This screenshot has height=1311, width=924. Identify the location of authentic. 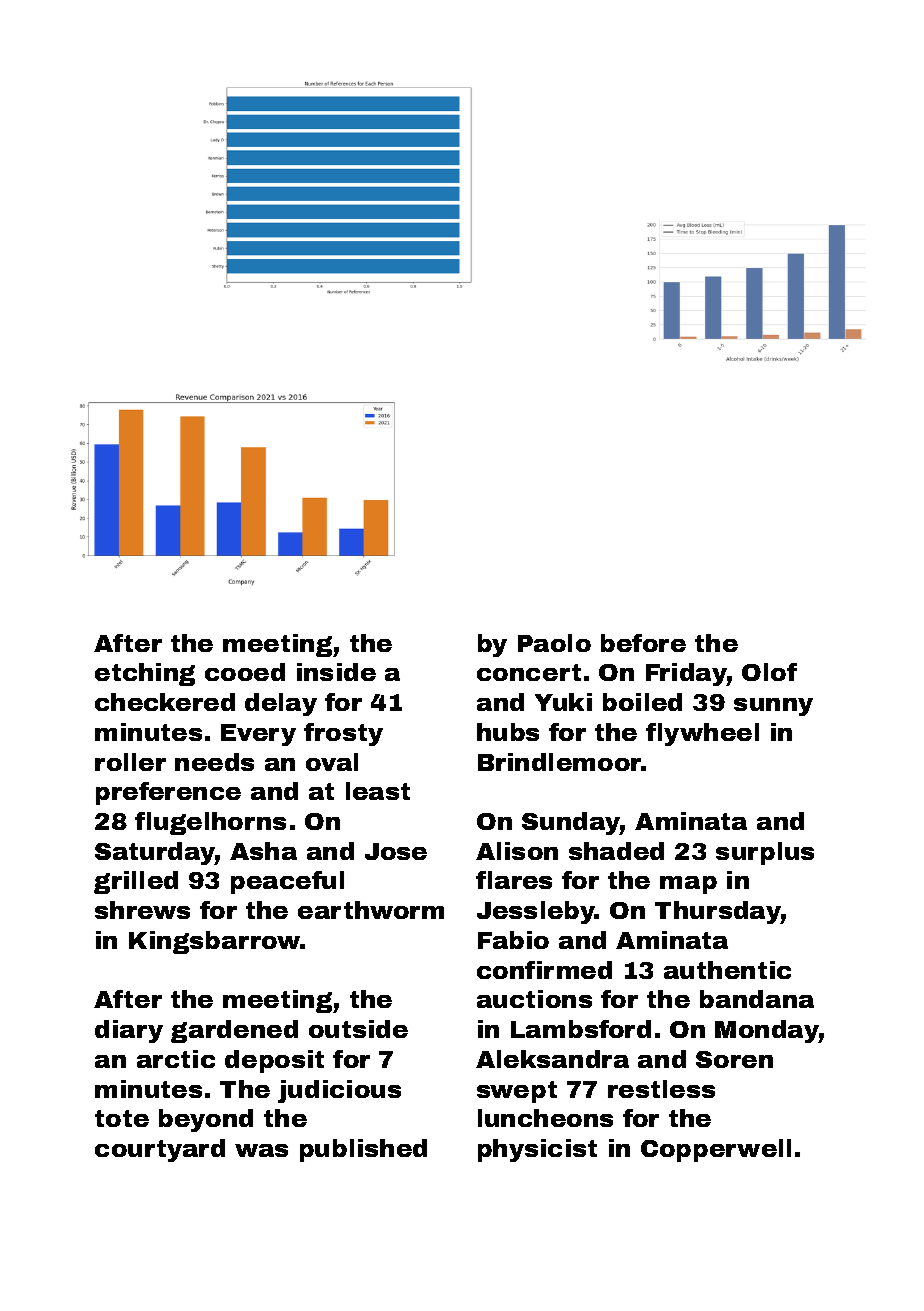
(727, 970).
